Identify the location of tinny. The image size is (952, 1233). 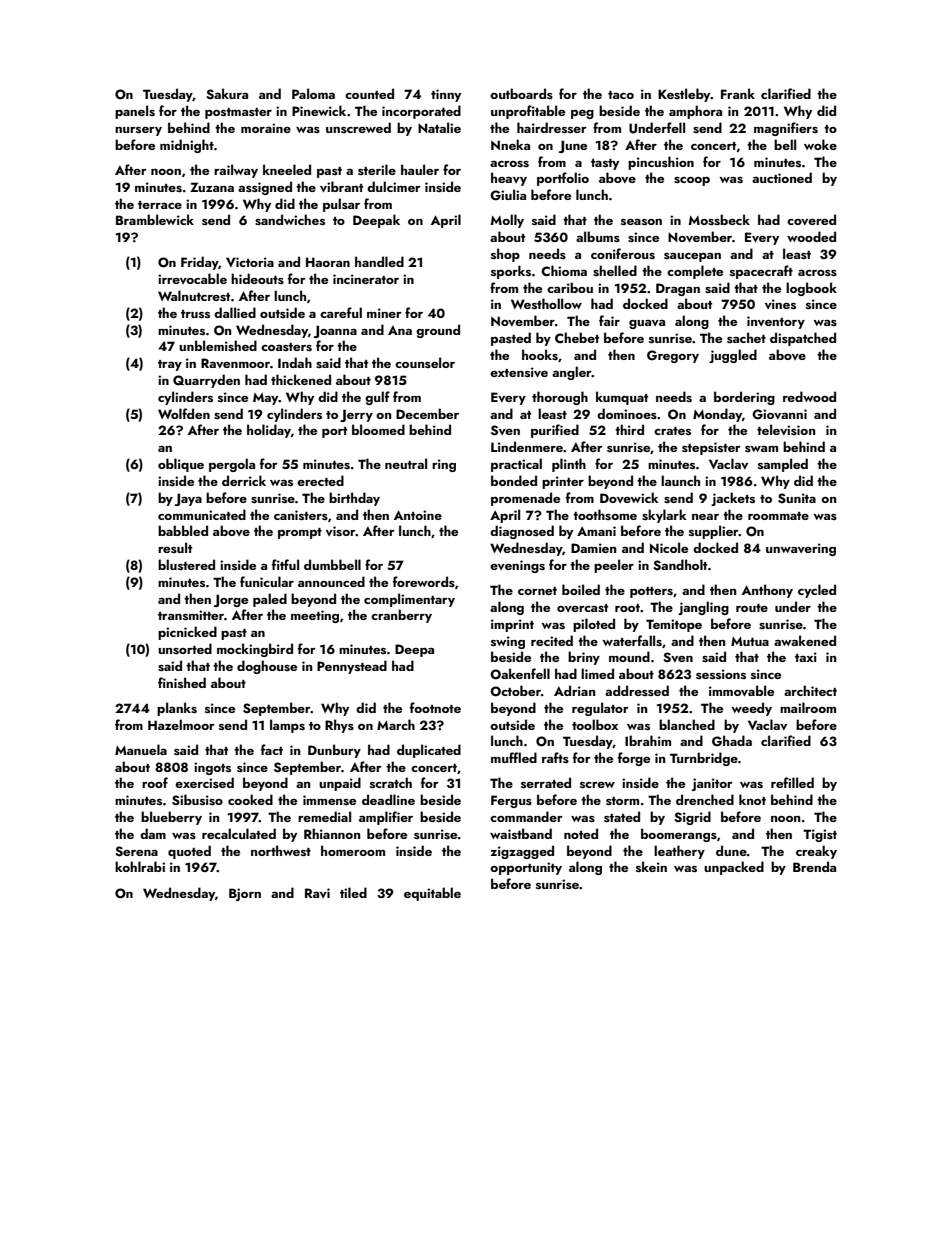
(446, 95).
